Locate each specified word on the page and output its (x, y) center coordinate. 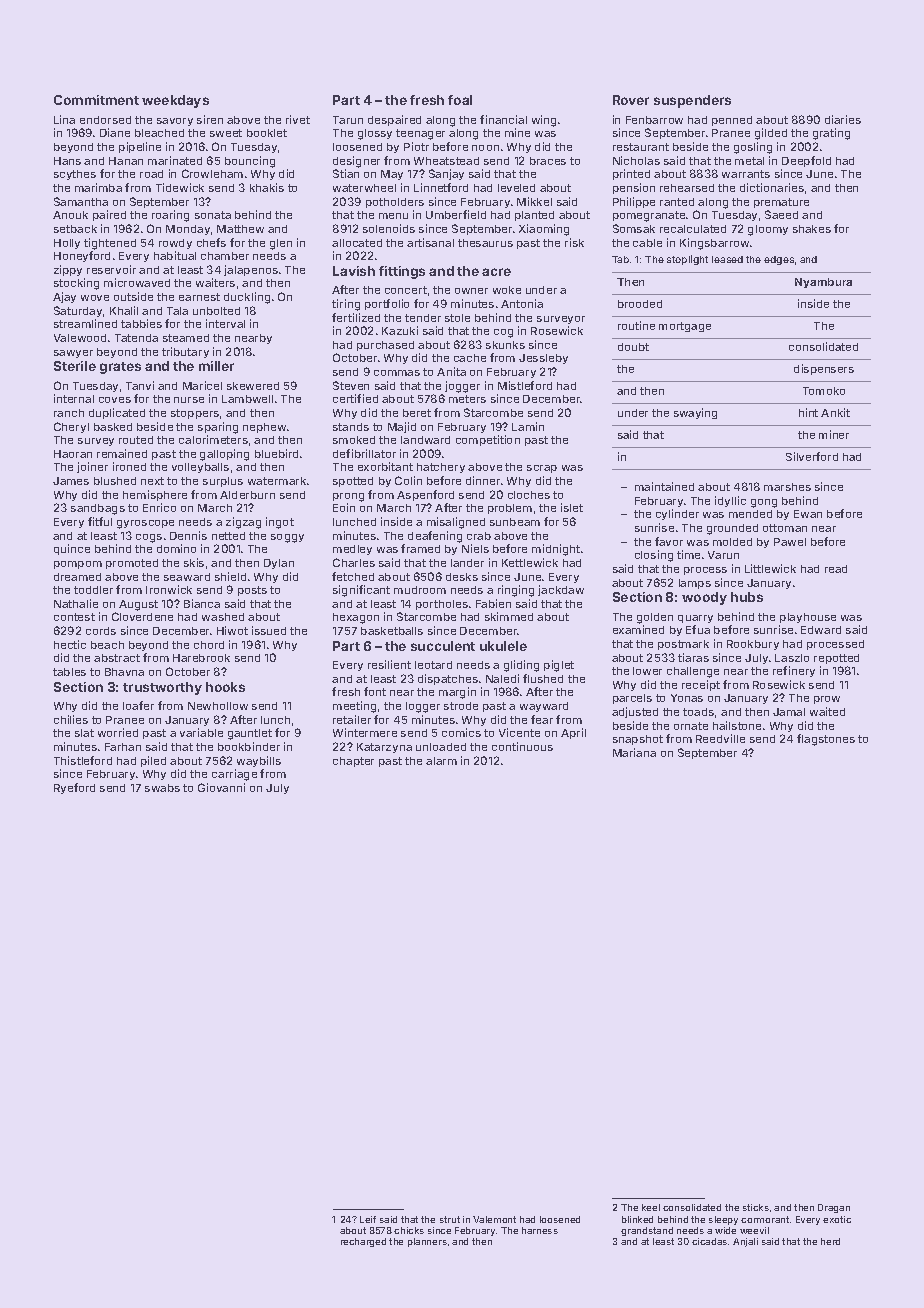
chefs (211, 242)
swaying (695, 413)
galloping (224, 455)
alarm (441, 761)
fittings (402, 272)
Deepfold (806, 161)
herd (830, 1241)
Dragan (834, 1208)
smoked (354, 440)
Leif (368, 1219)
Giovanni (221, 787)
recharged (363, 1242)
